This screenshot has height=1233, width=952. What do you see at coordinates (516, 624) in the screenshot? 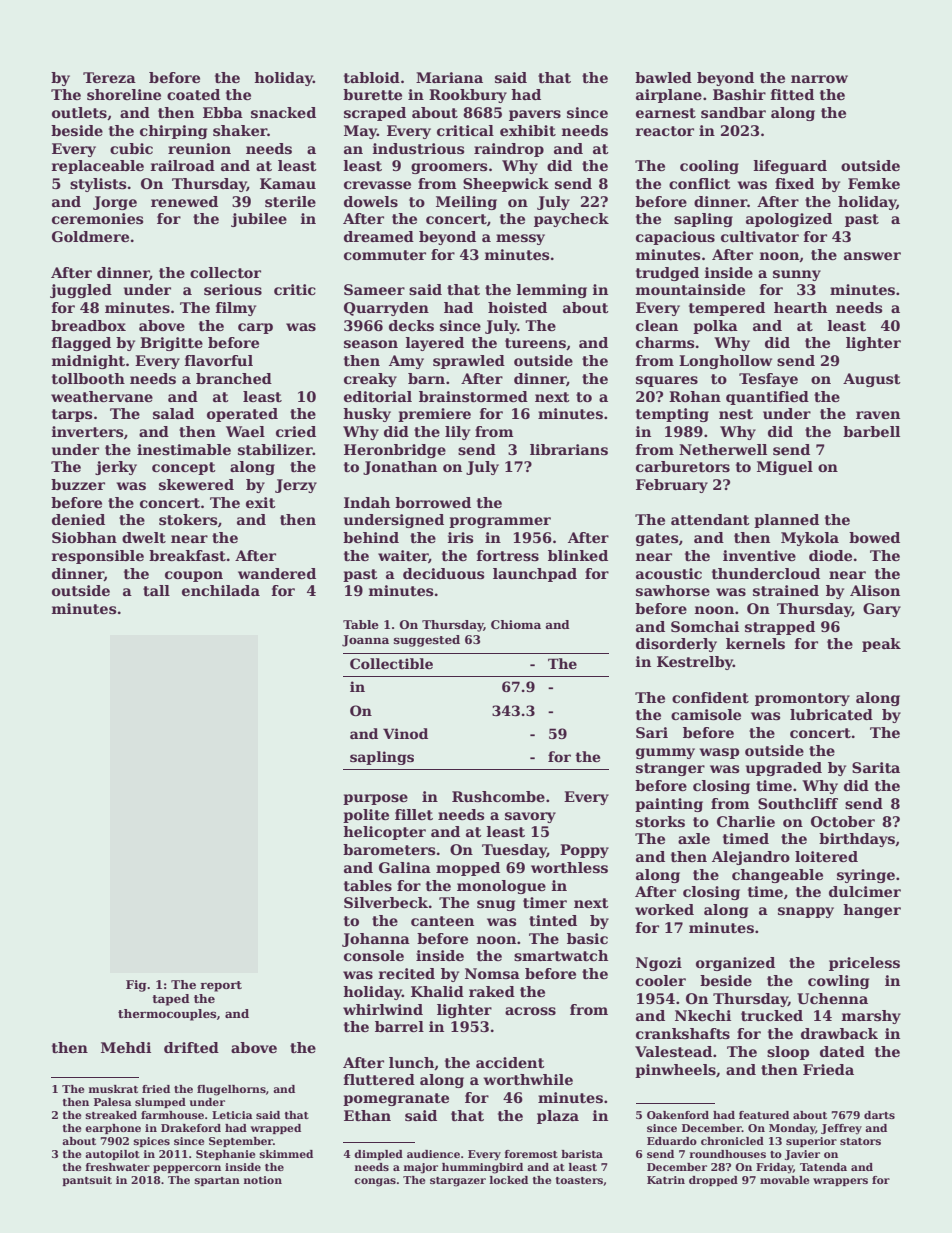
I see `Chioma` at bounding box center [516, 624].
